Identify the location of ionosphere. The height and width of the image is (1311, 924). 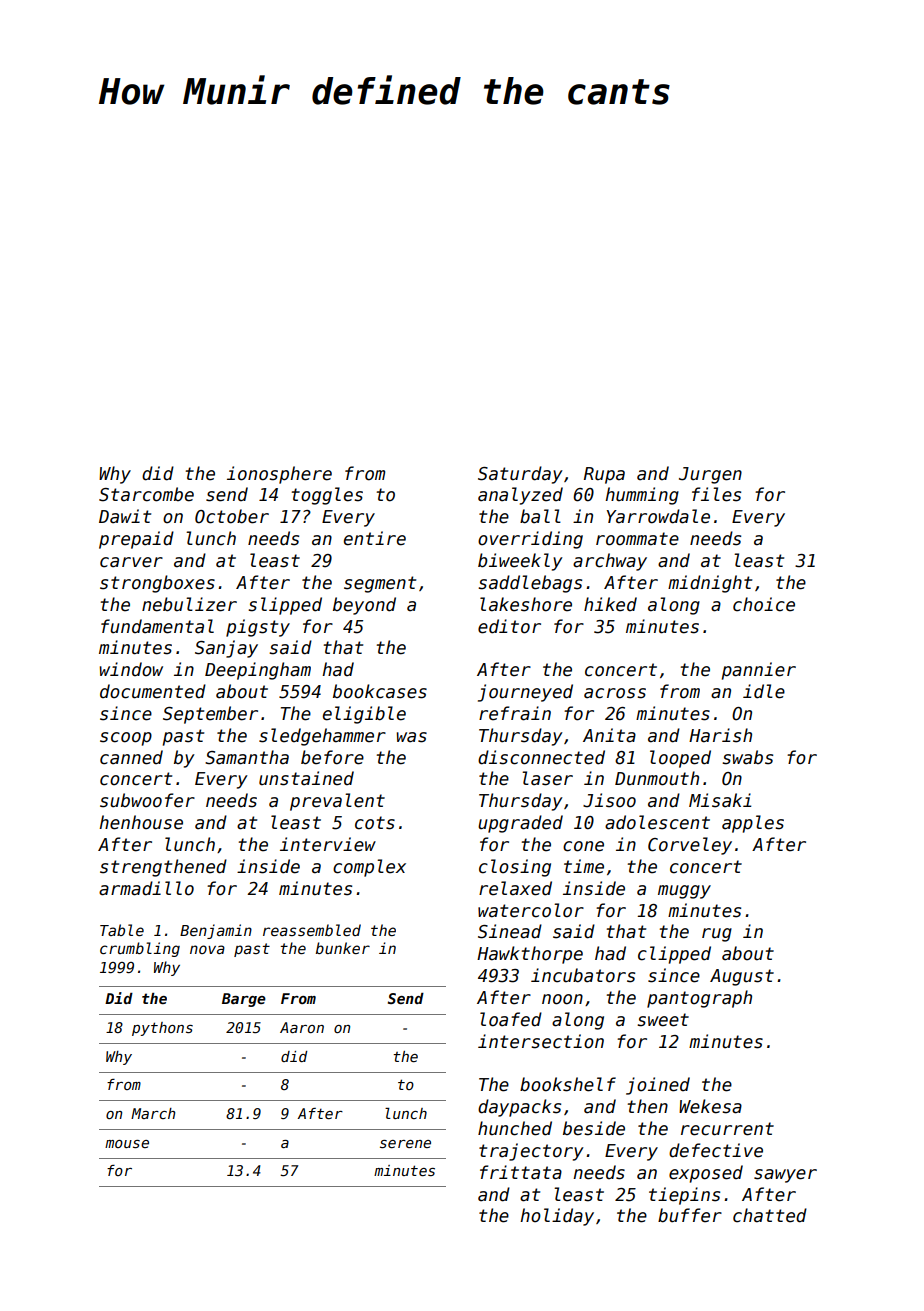
(279, 475).
